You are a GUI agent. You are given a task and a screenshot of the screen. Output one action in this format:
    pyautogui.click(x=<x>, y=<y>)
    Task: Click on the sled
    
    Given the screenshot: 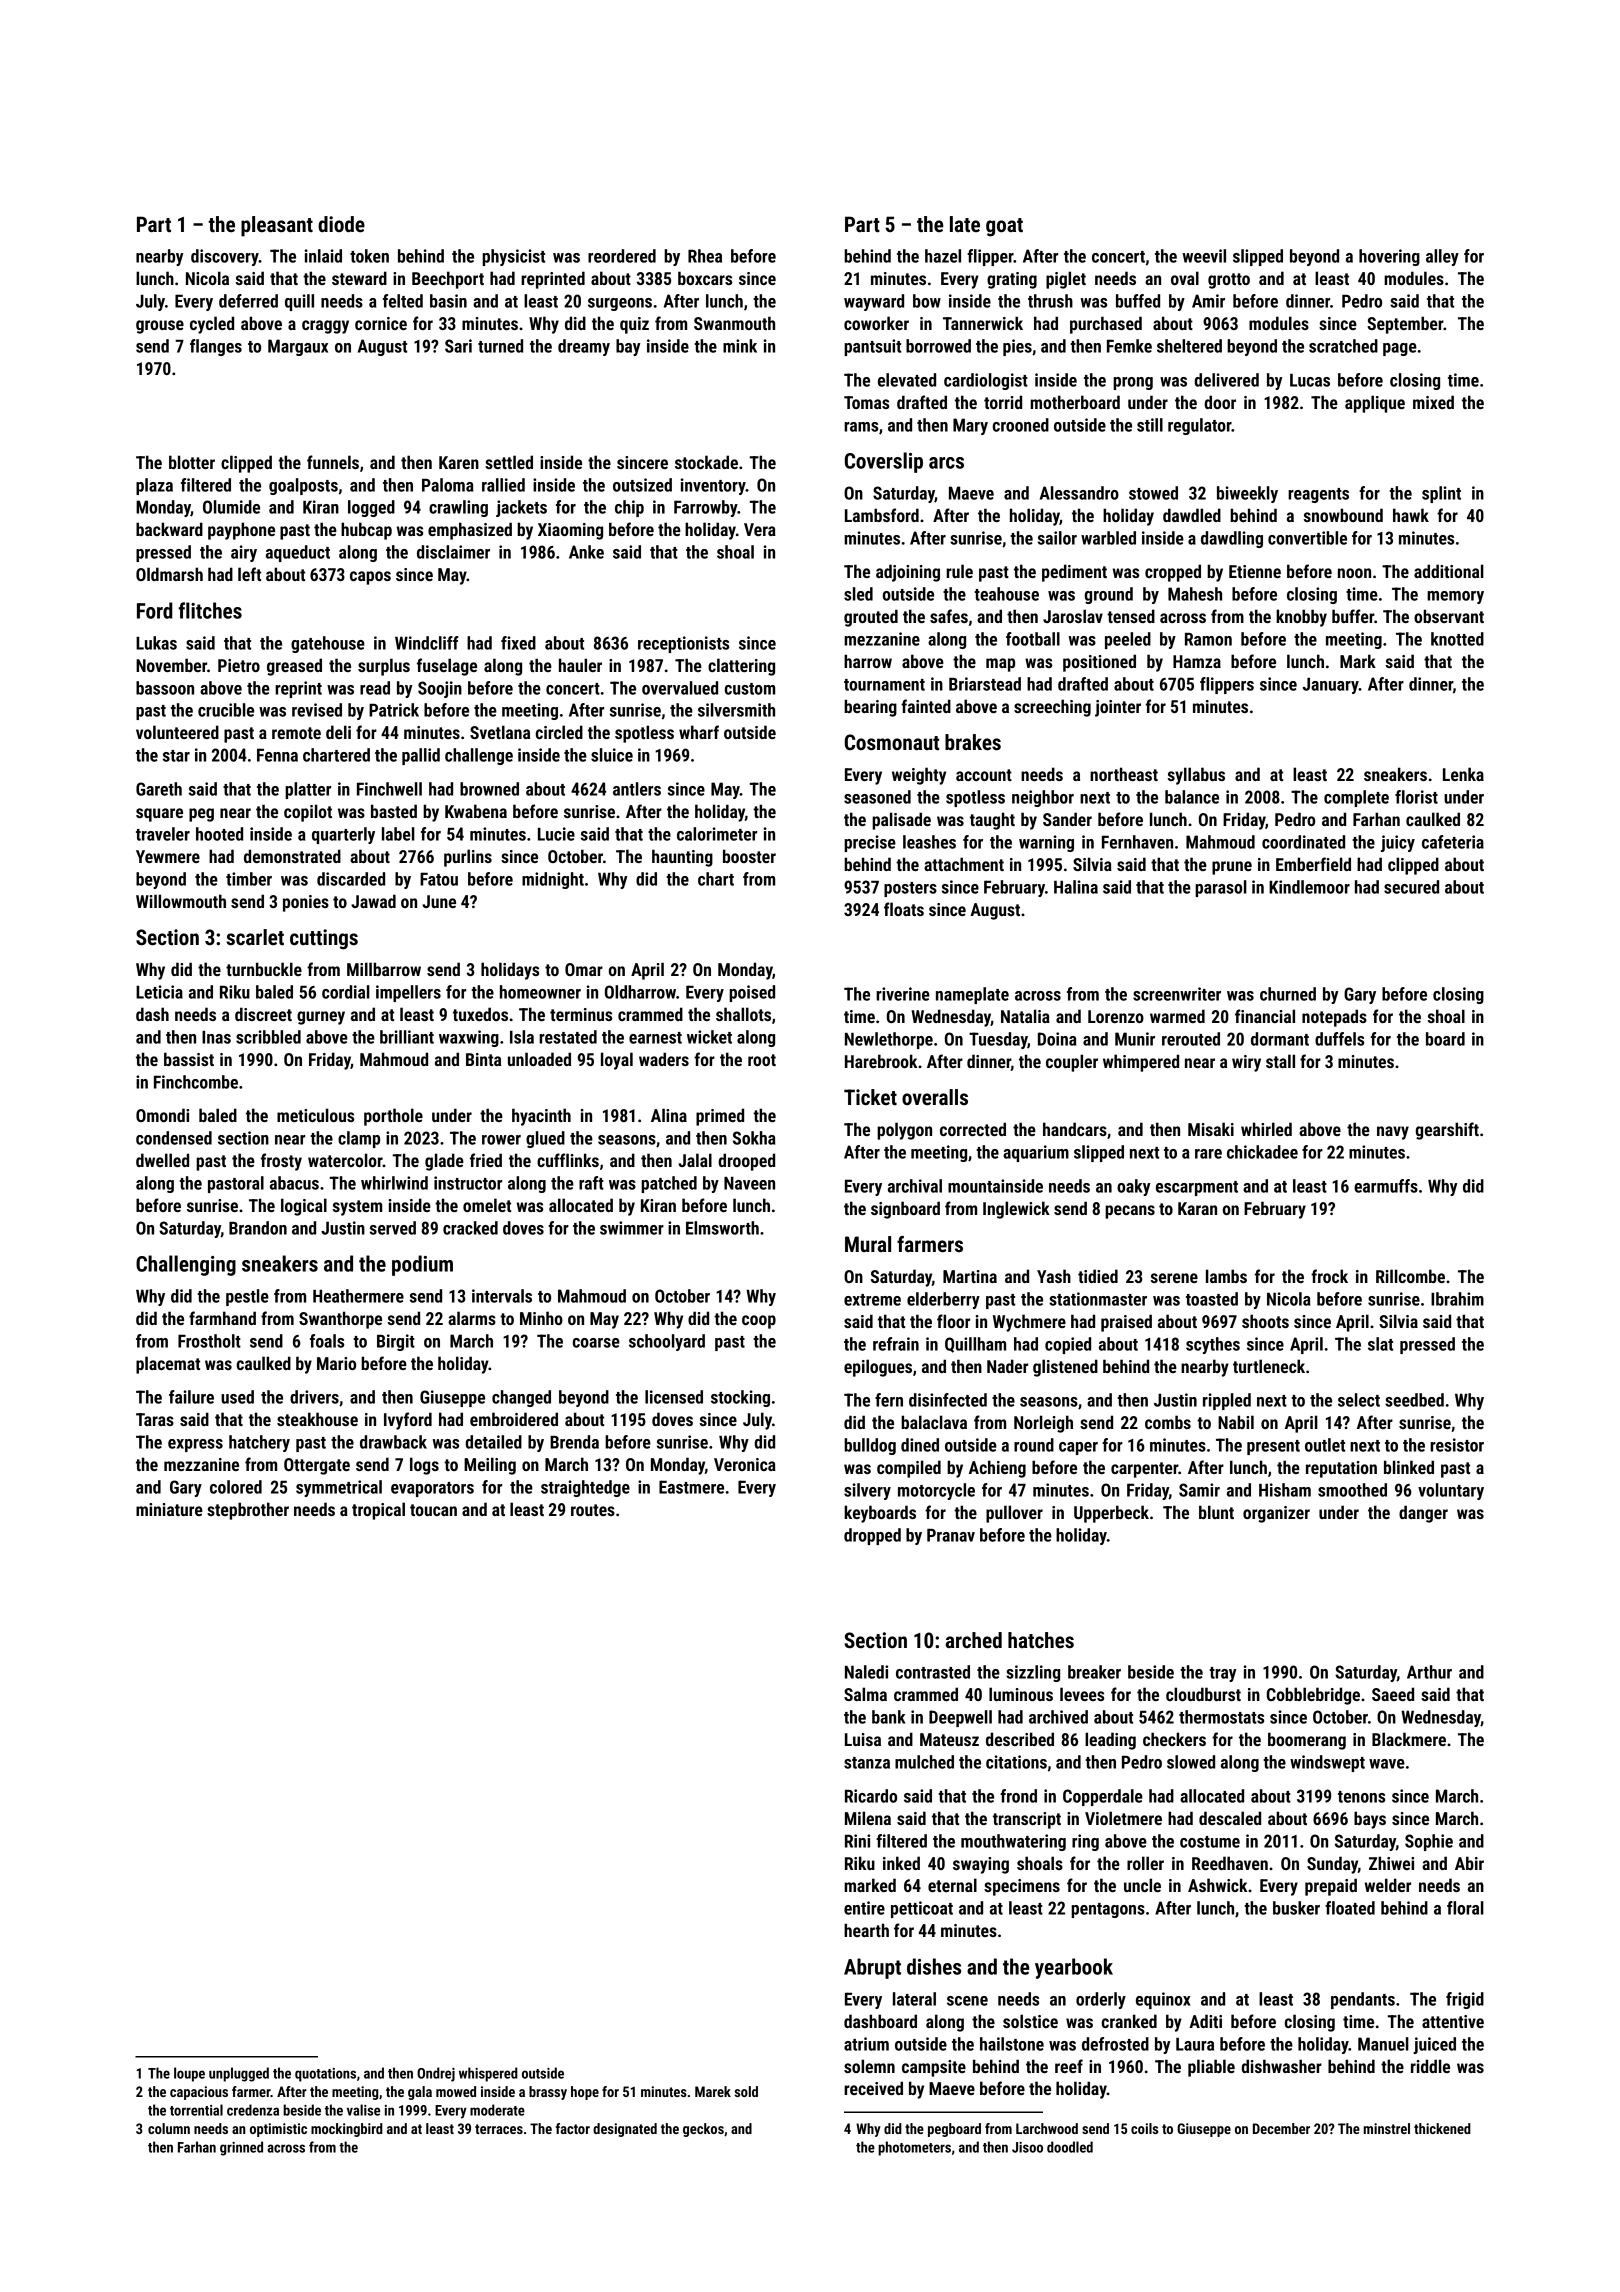 What is the action you would take?
    pyautogui.click(x=858, y=594)
